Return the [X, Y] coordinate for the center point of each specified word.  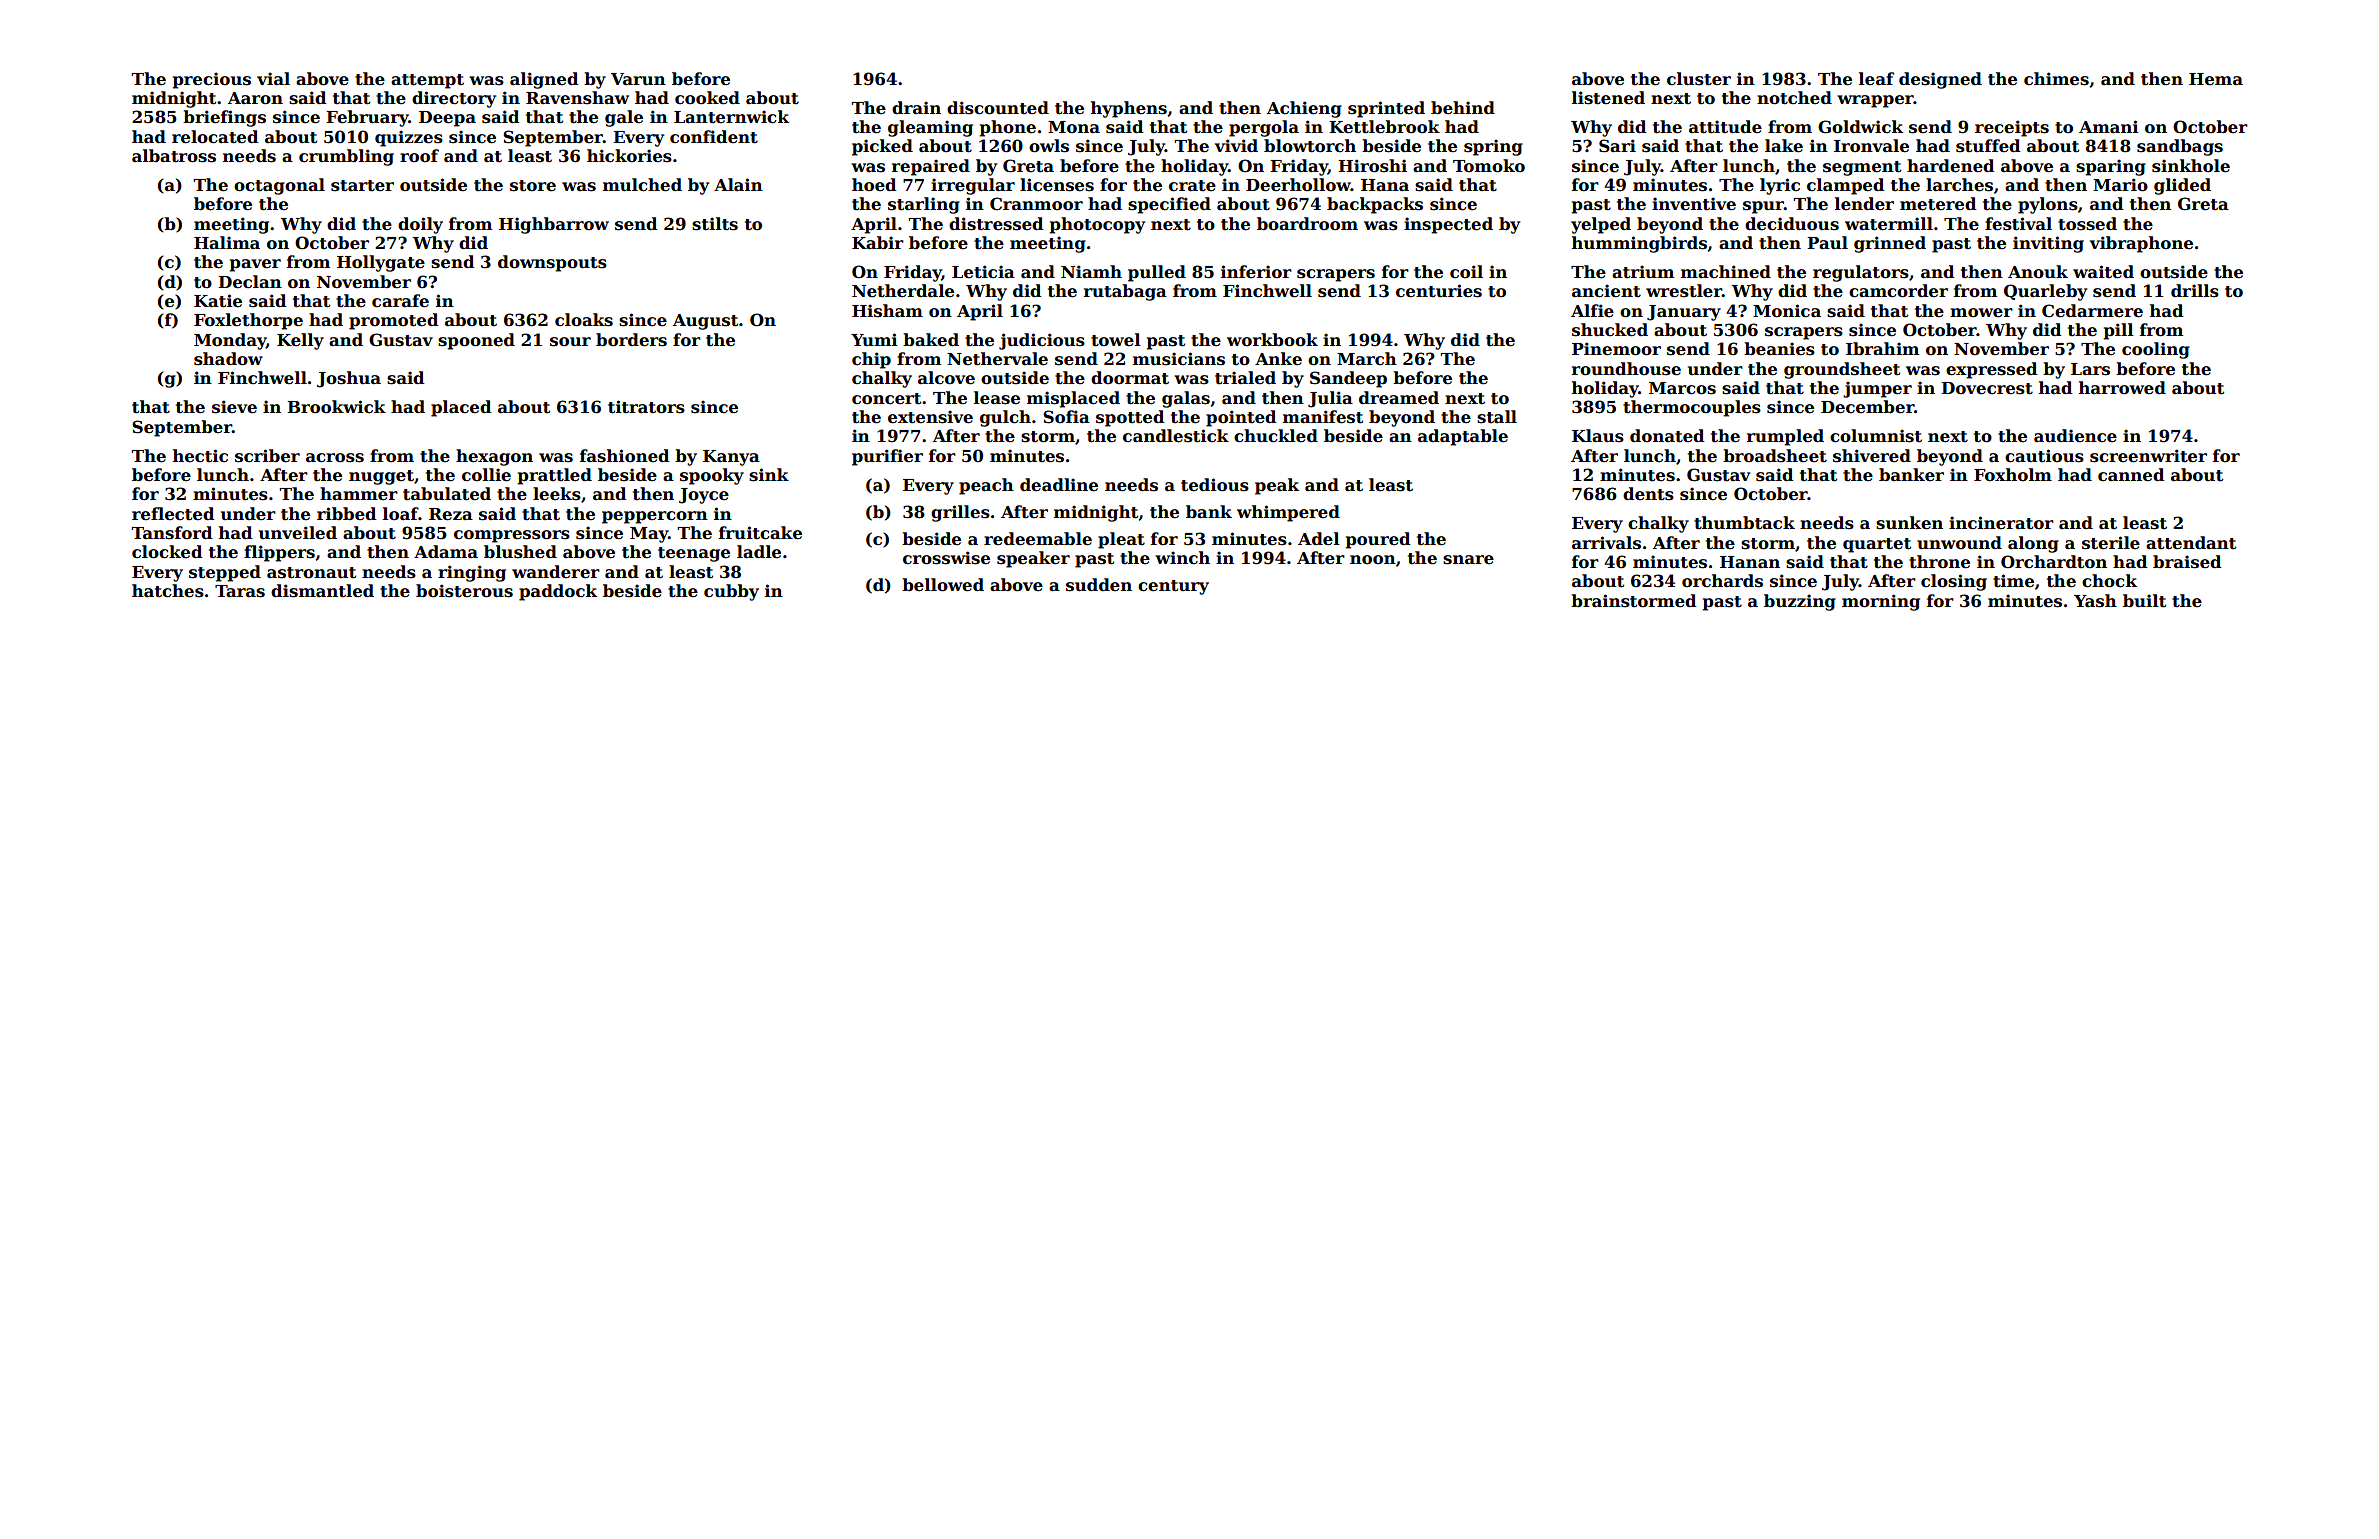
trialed [1245, 378]
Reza [451, 514]
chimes [2056, 79]
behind [1463, 108]
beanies [1779, 349]
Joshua [349, 379]
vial [273, 79]
